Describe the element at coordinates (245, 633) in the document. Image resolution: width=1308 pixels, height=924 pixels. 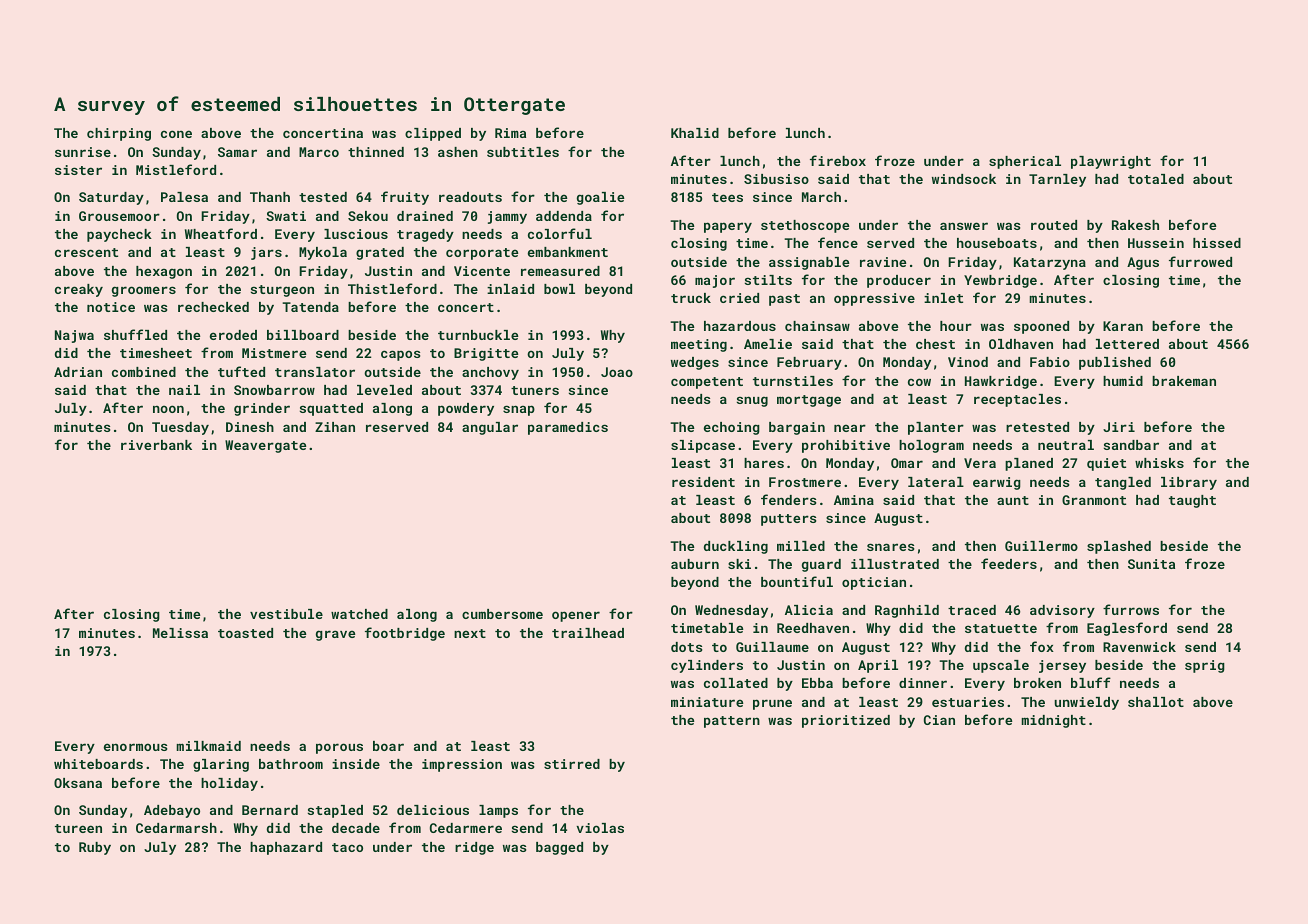
I see `toasted` at that location.
